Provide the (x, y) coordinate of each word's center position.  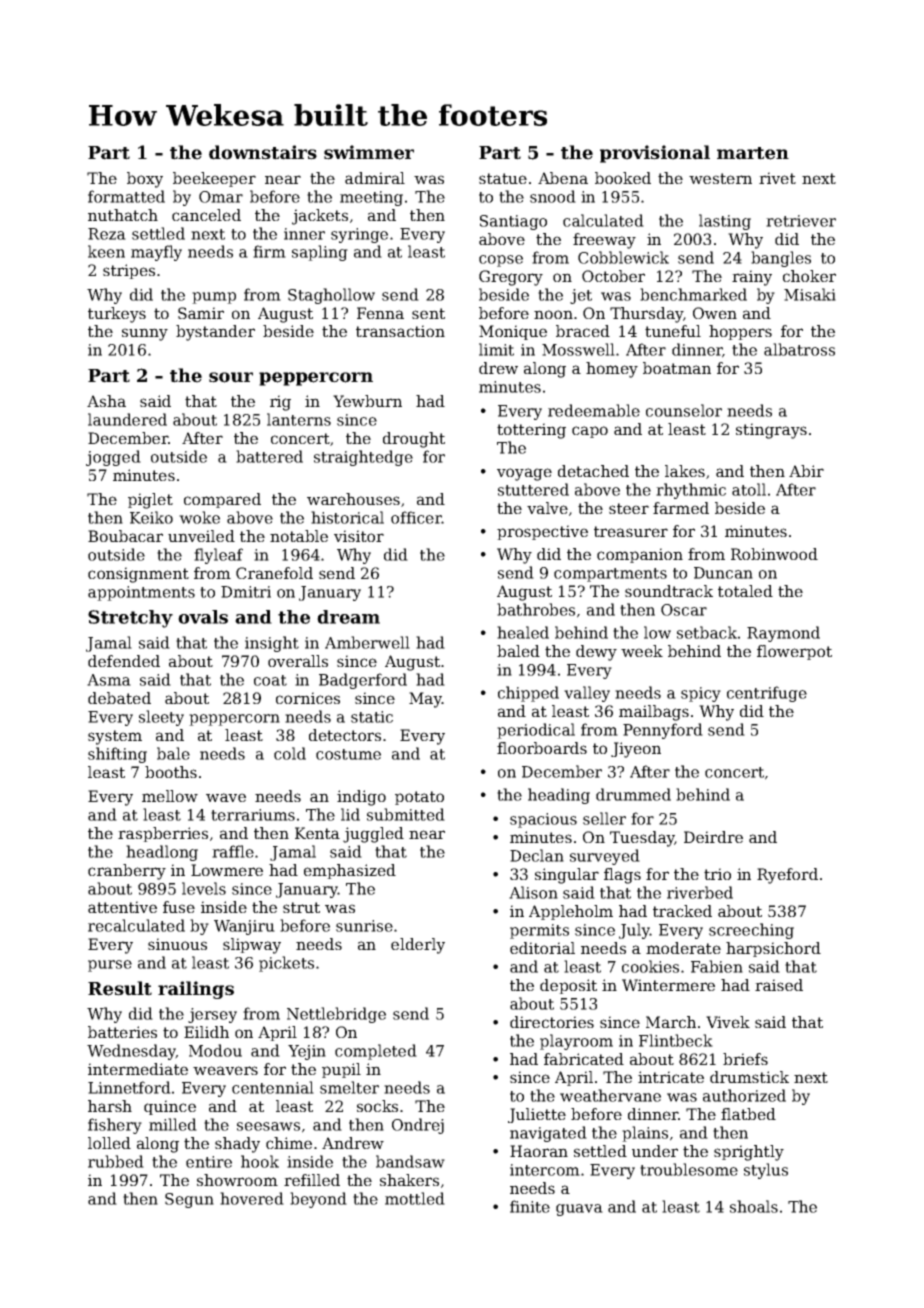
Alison (533, 892)
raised (779, 985)
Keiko (151, 517)
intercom (545, 1170)
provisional (655, 154)
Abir (806, 471)
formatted (126, 196)
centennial (273, 1087)
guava (579, 1210)
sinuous (177, 944)
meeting (371, 198)
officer (416, 517)
